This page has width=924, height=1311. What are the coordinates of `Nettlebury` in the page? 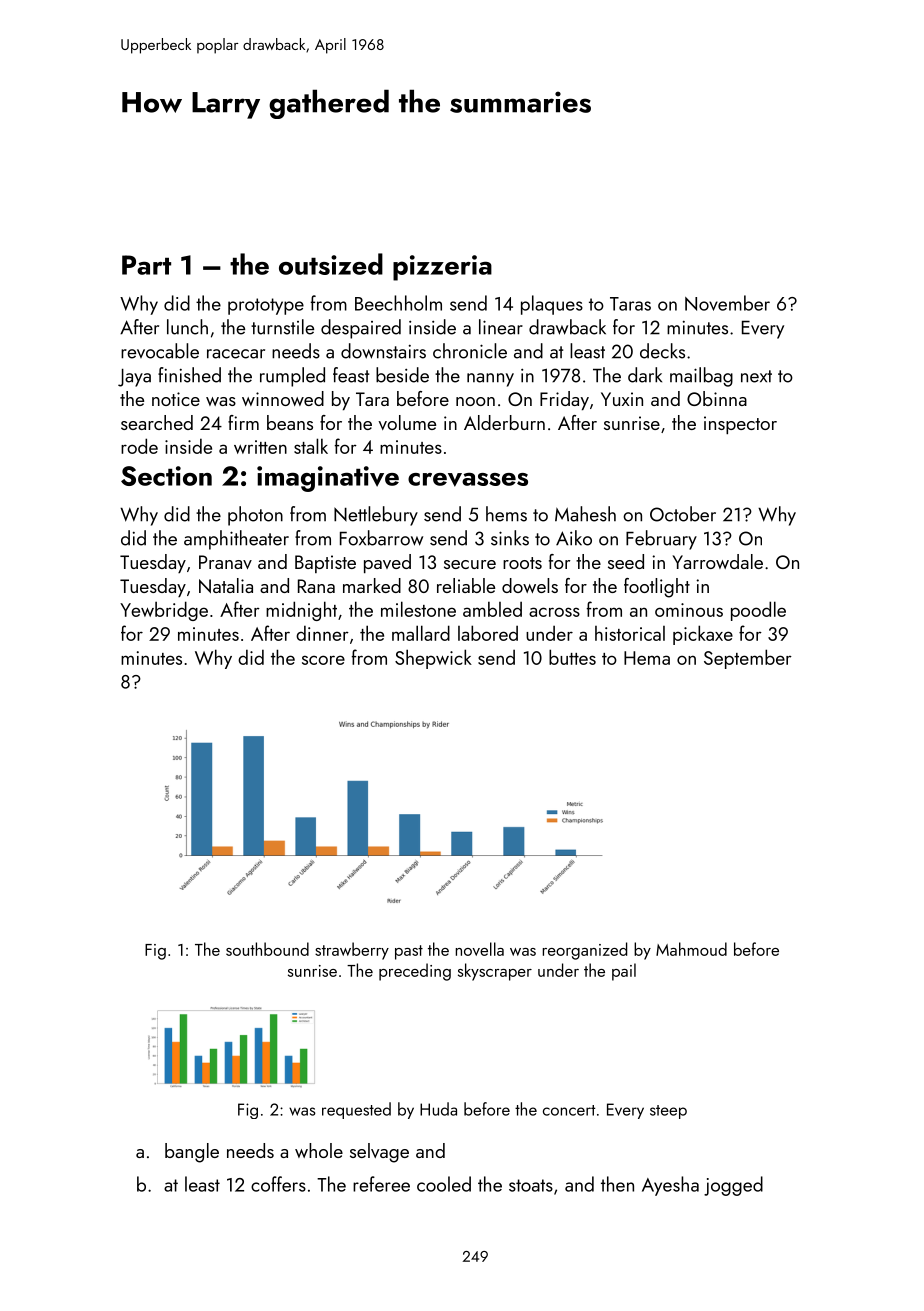 It's located at (376, 516).
